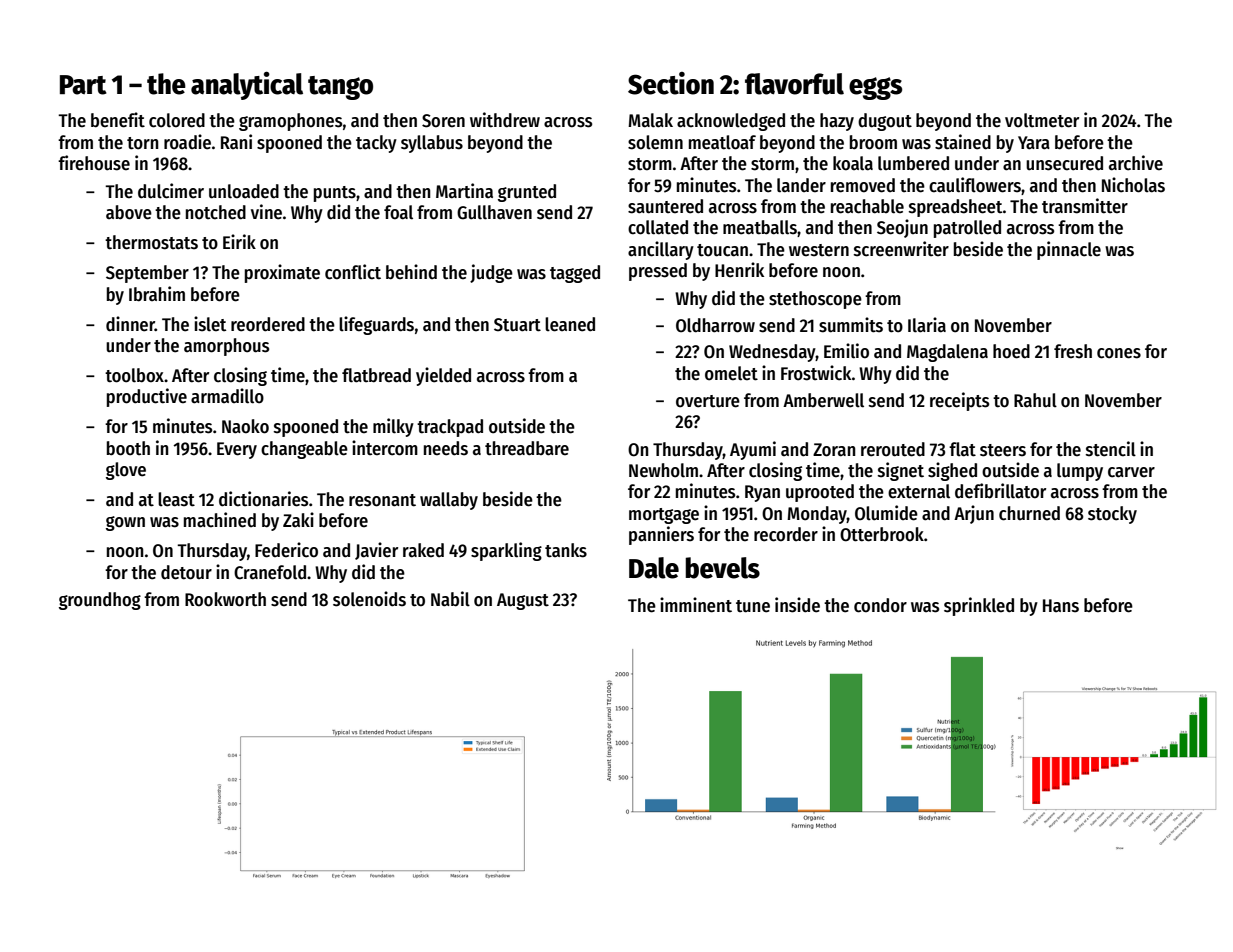  I want to click on Newholm, so click(663, 470).
